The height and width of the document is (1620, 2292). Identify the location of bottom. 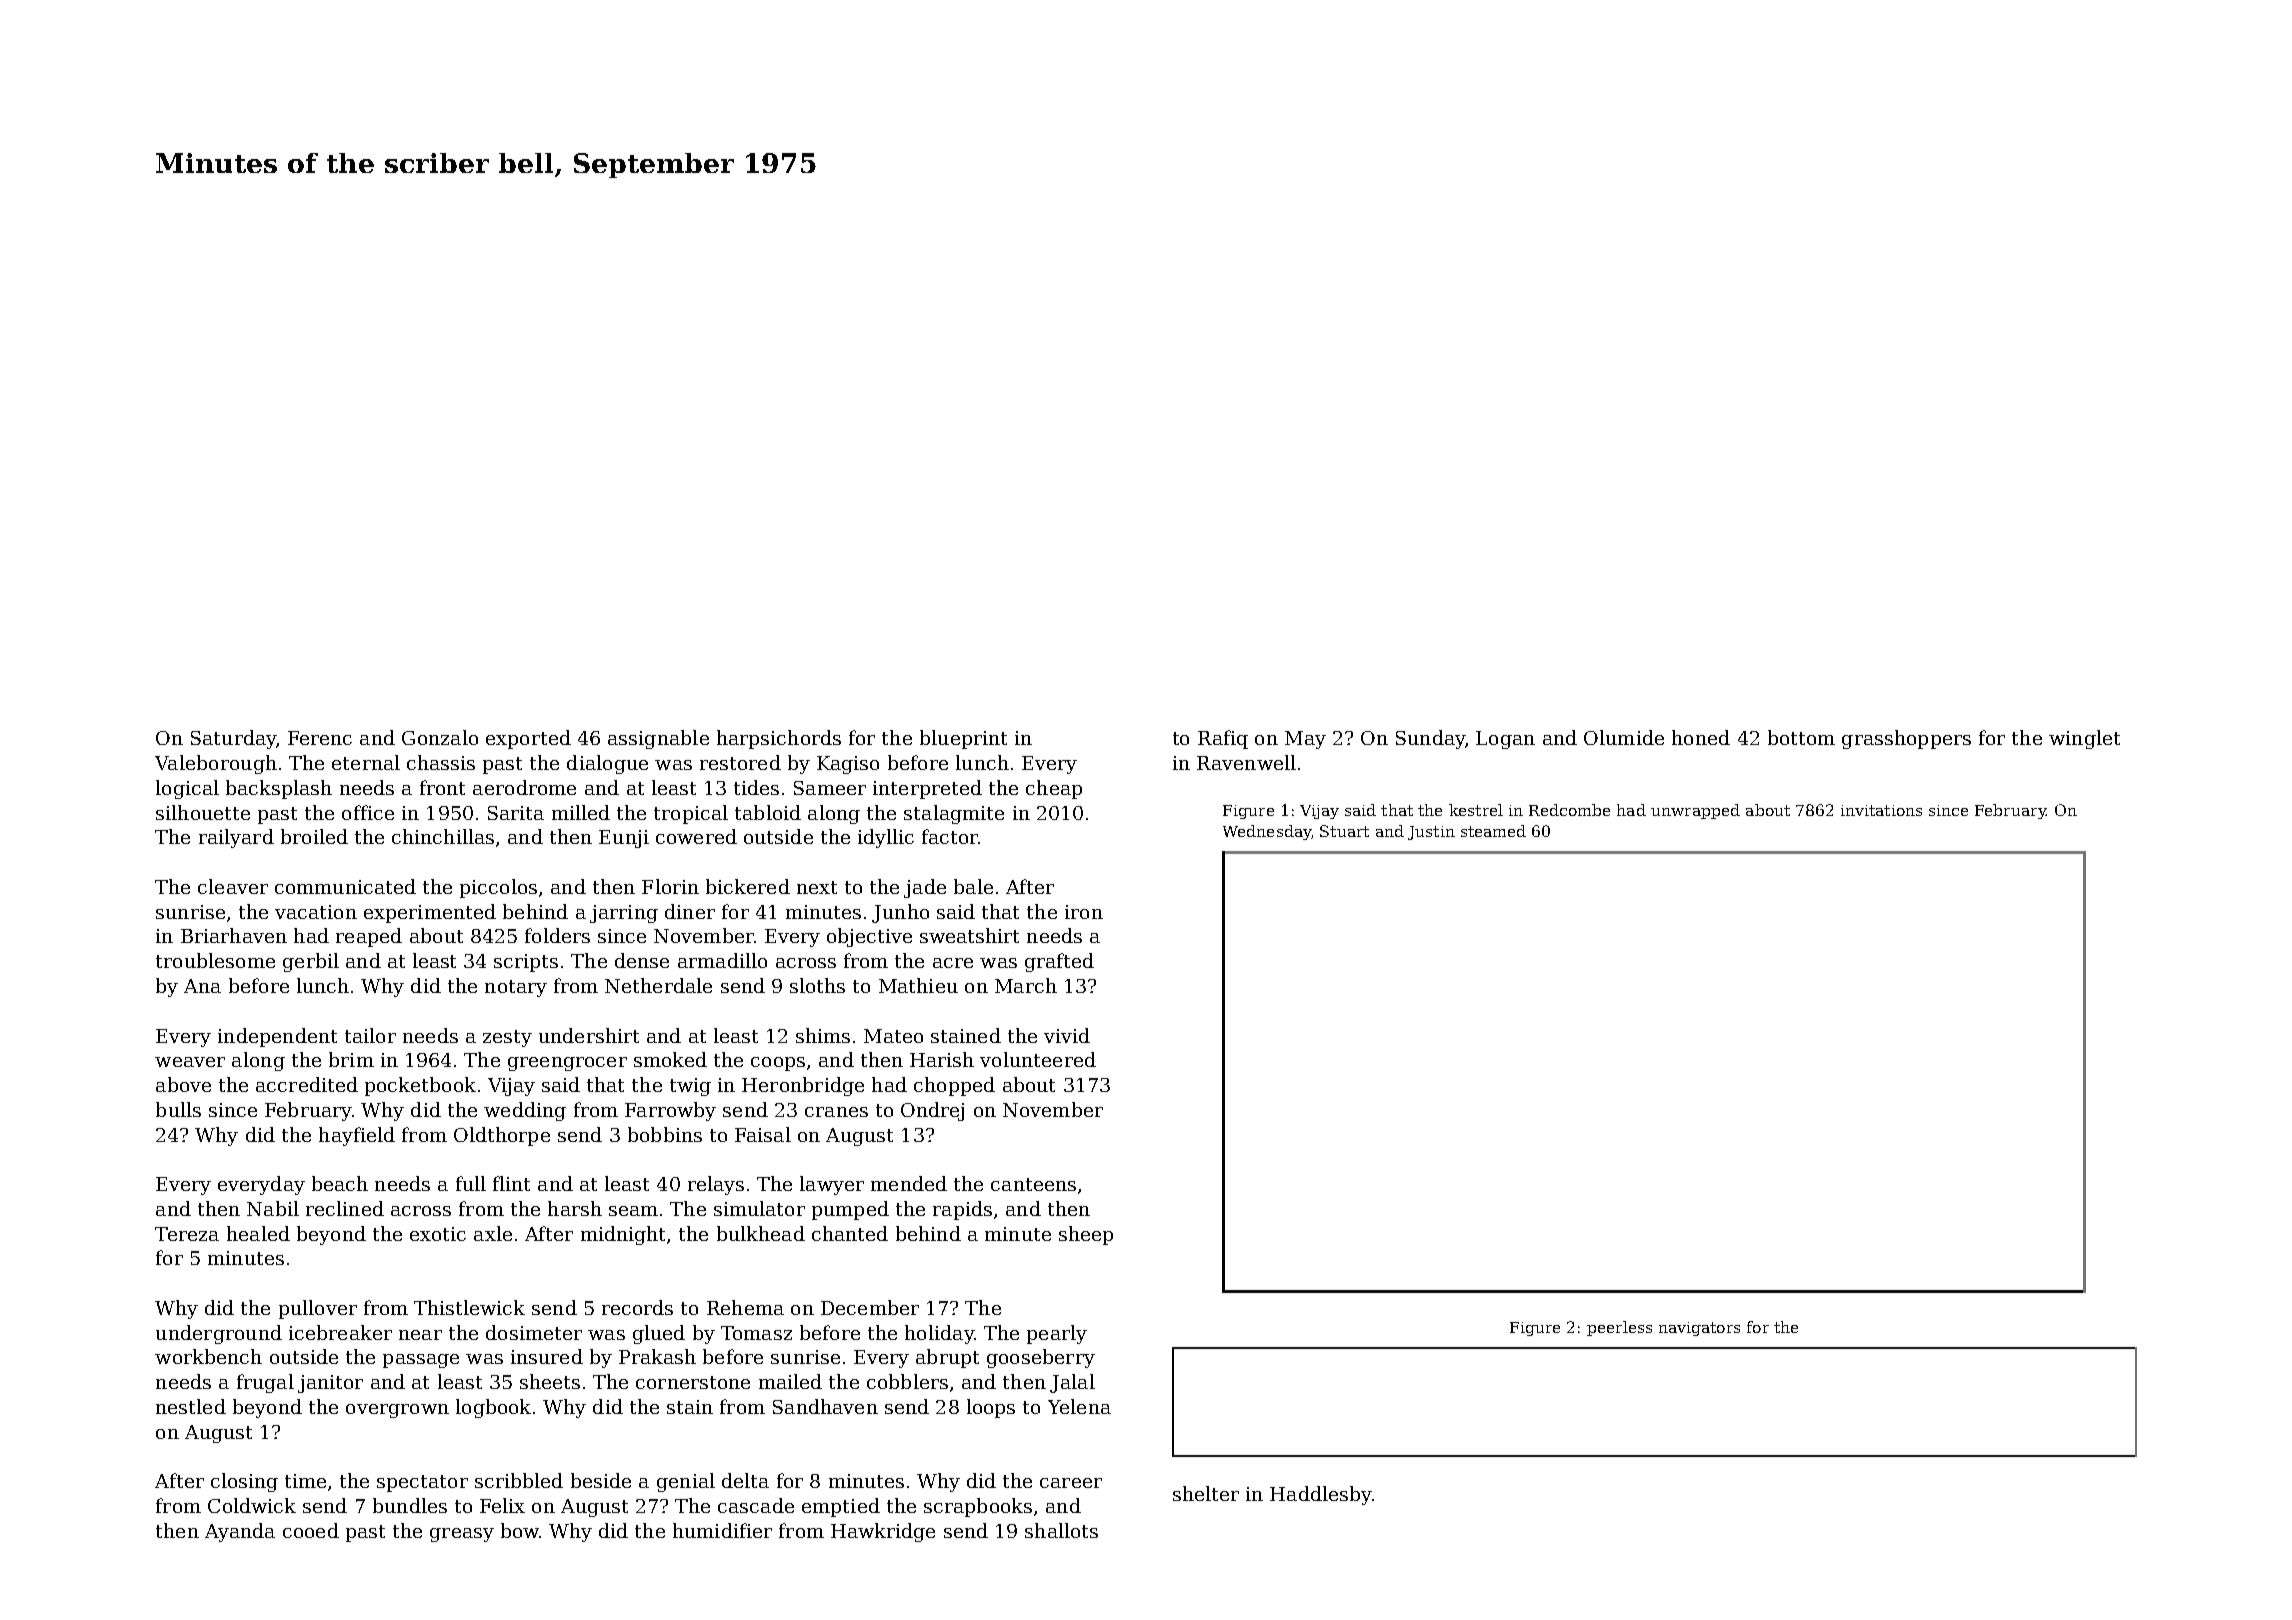
(1801, 737).
